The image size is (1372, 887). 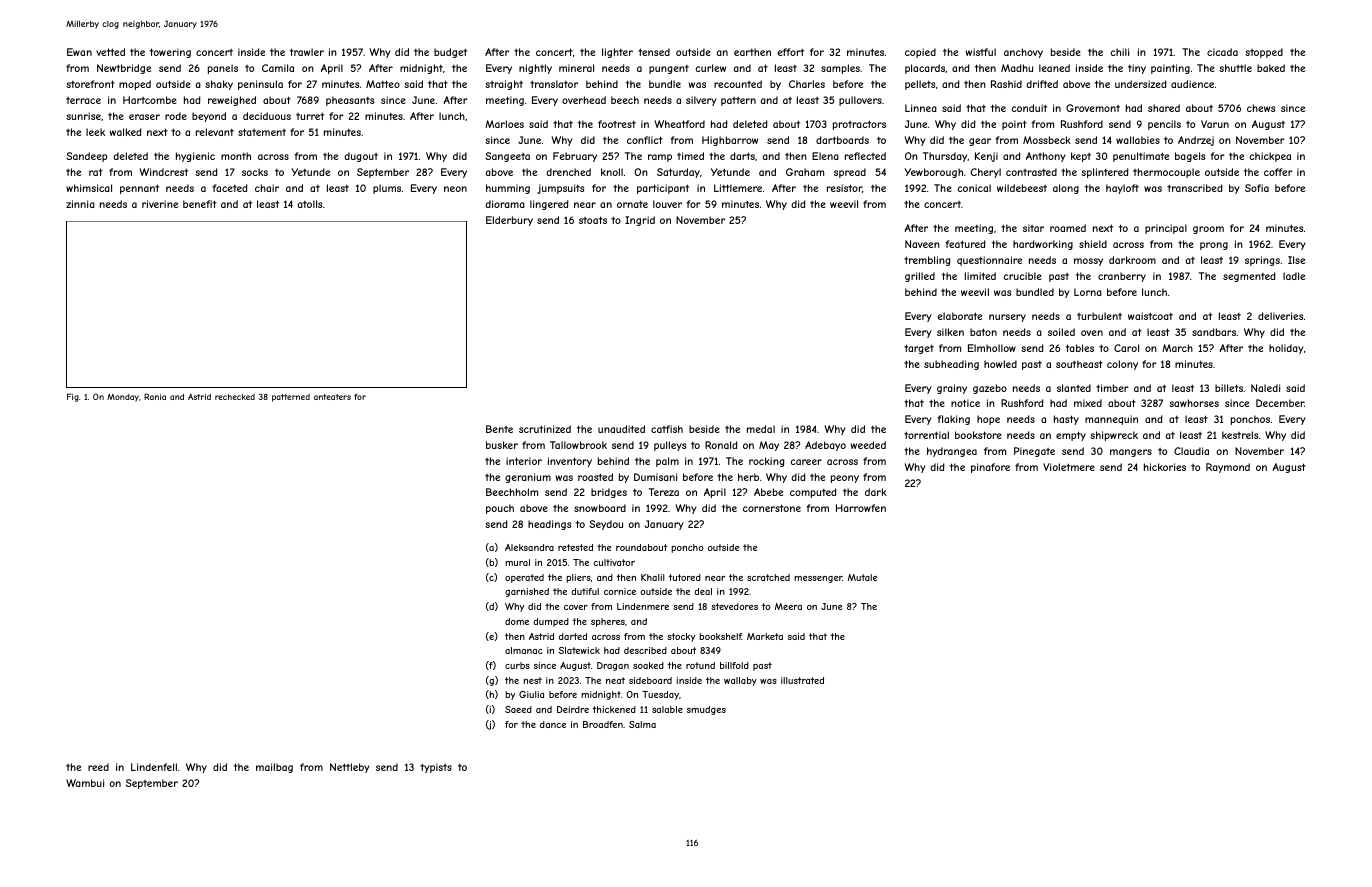 What do you see at coordinates (274, 768) in the screenshot?
I see `mailbag` at bounding box center [274, 768].
